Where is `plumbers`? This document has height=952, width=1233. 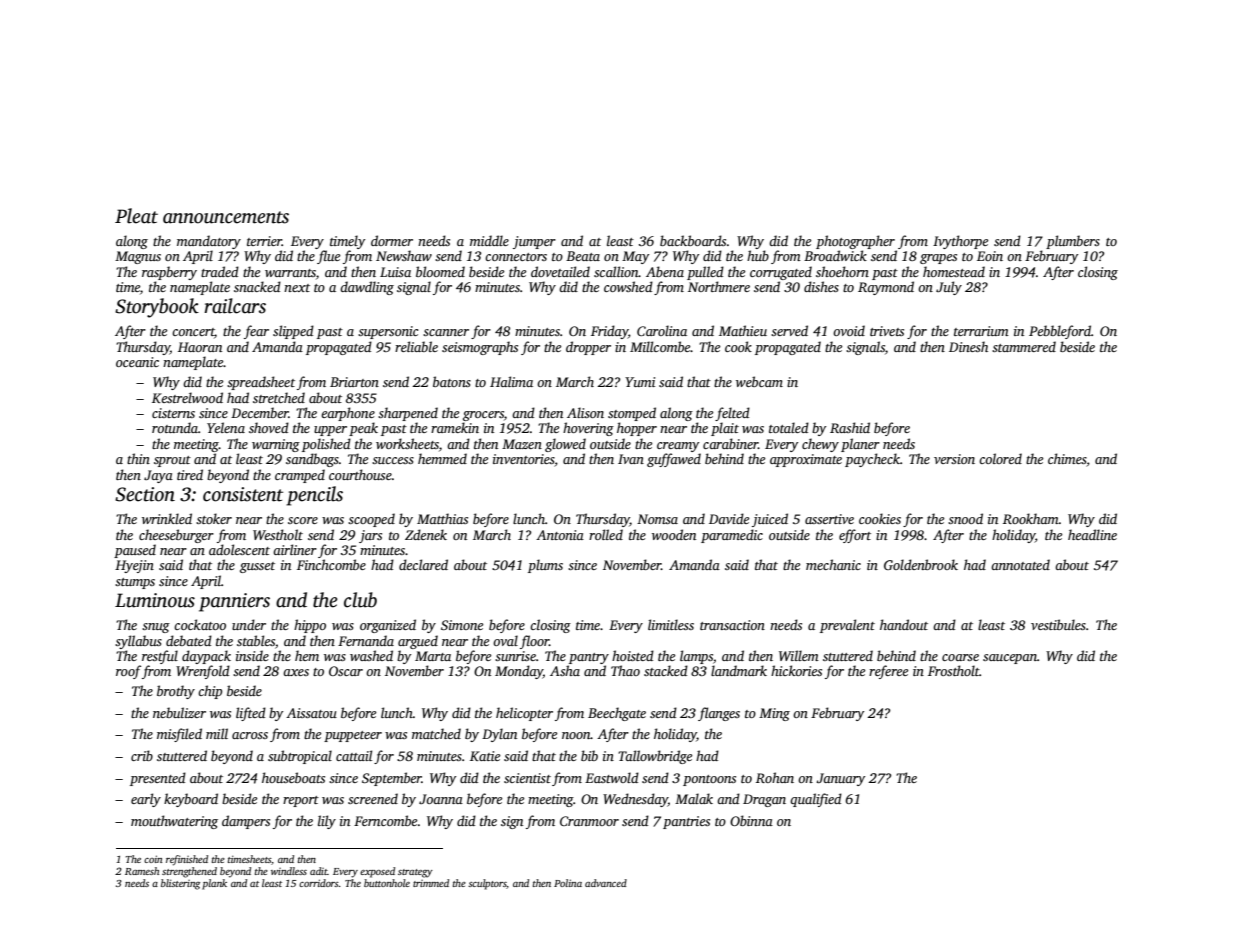 plumbers is located at coordinates (1073, 242).
